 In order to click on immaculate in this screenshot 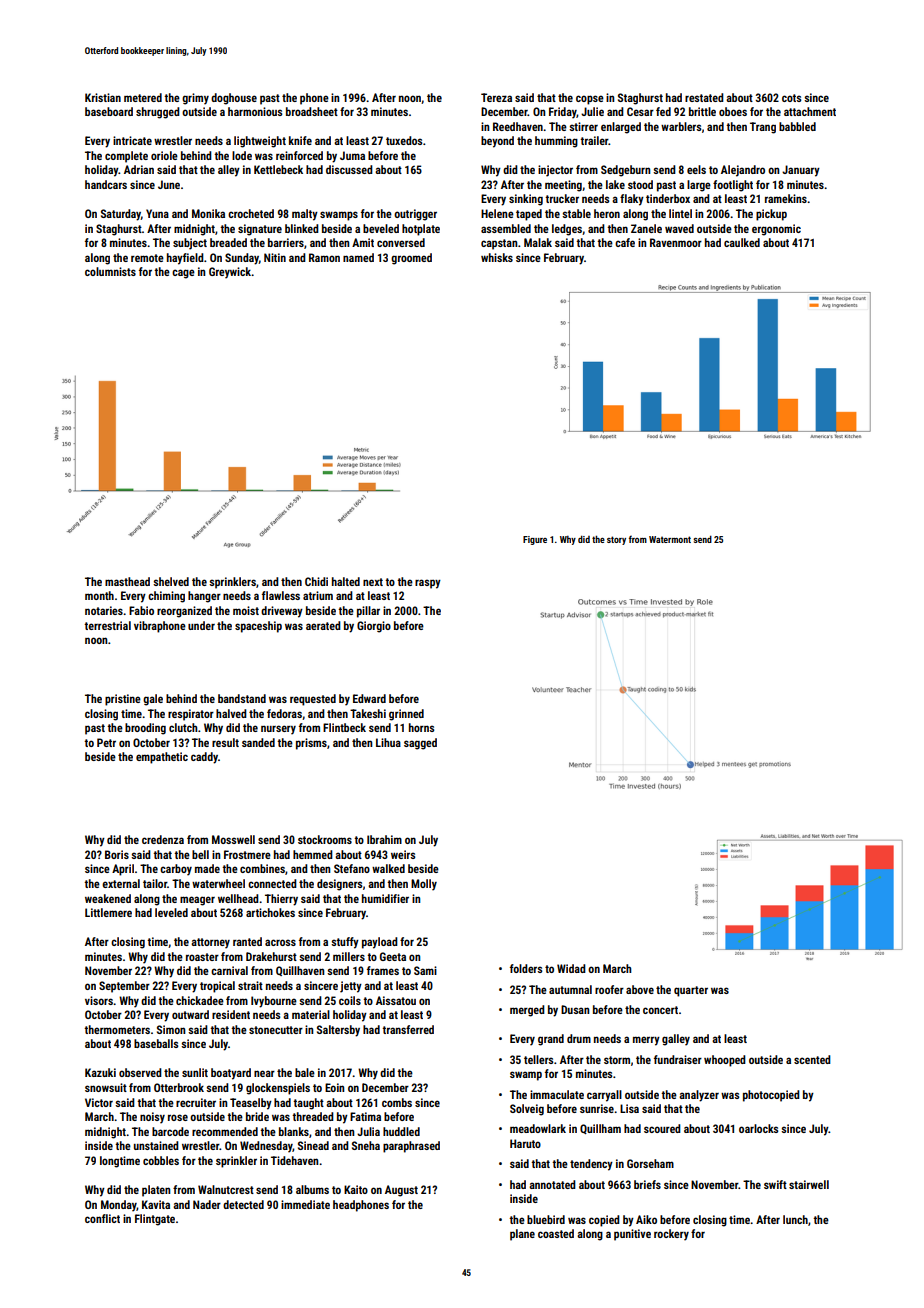, I will do `click(557, 1094)`.
